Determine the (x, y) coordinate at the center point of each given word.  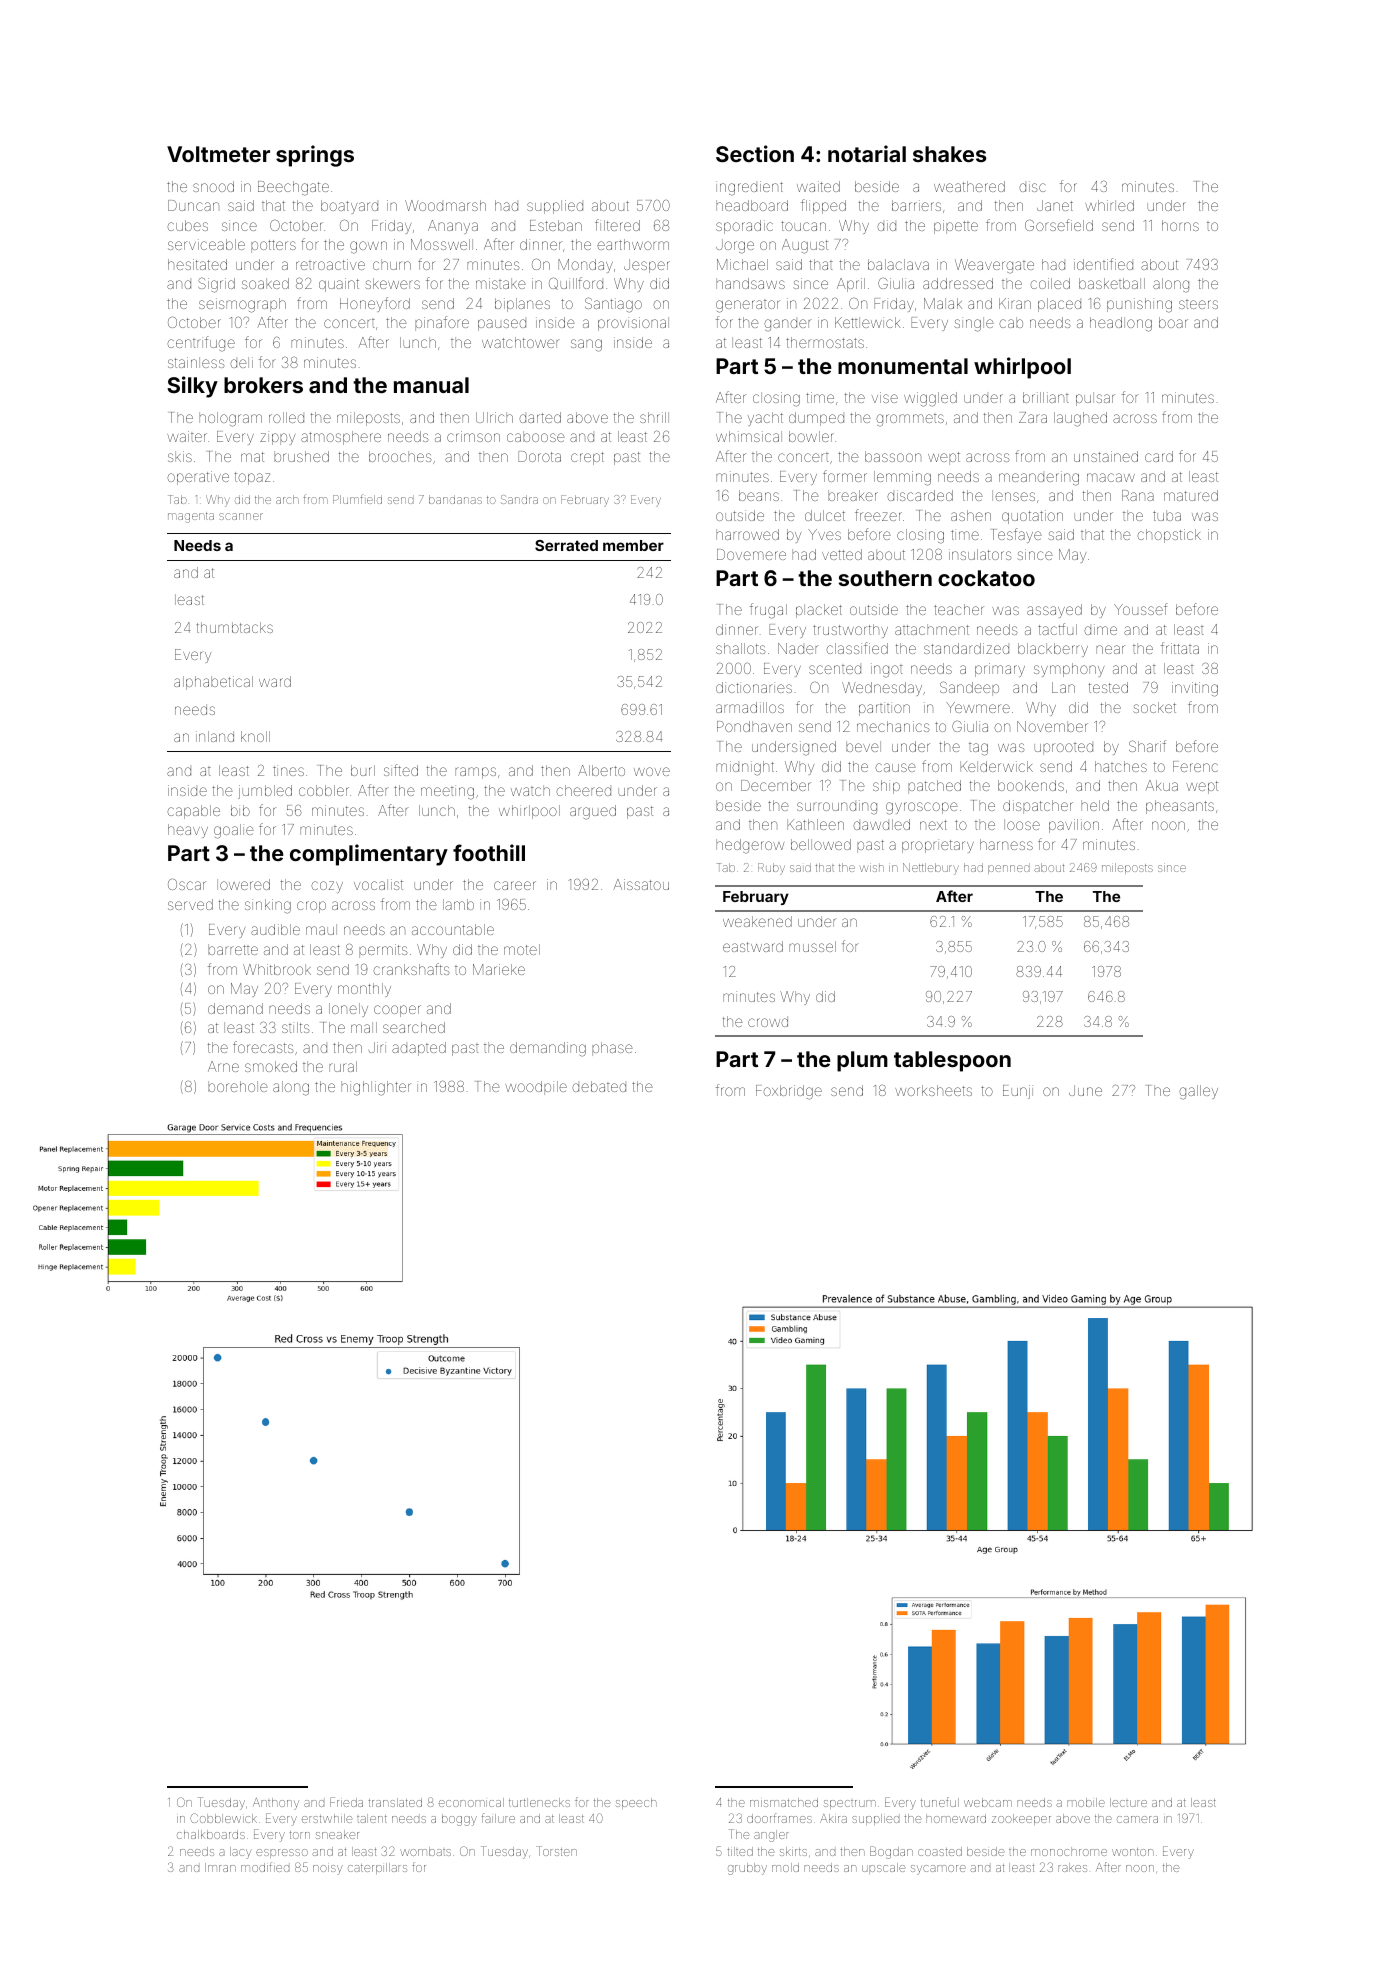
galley (1198, 1092)
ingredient (749, 188)
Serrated (566, 545)
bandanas (455, 499)
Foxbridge (789, 1092)
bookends (1031, 785)
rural (343, 1066)
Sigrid (216, 285)
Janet (1055, 205)
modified (265, 1867)
